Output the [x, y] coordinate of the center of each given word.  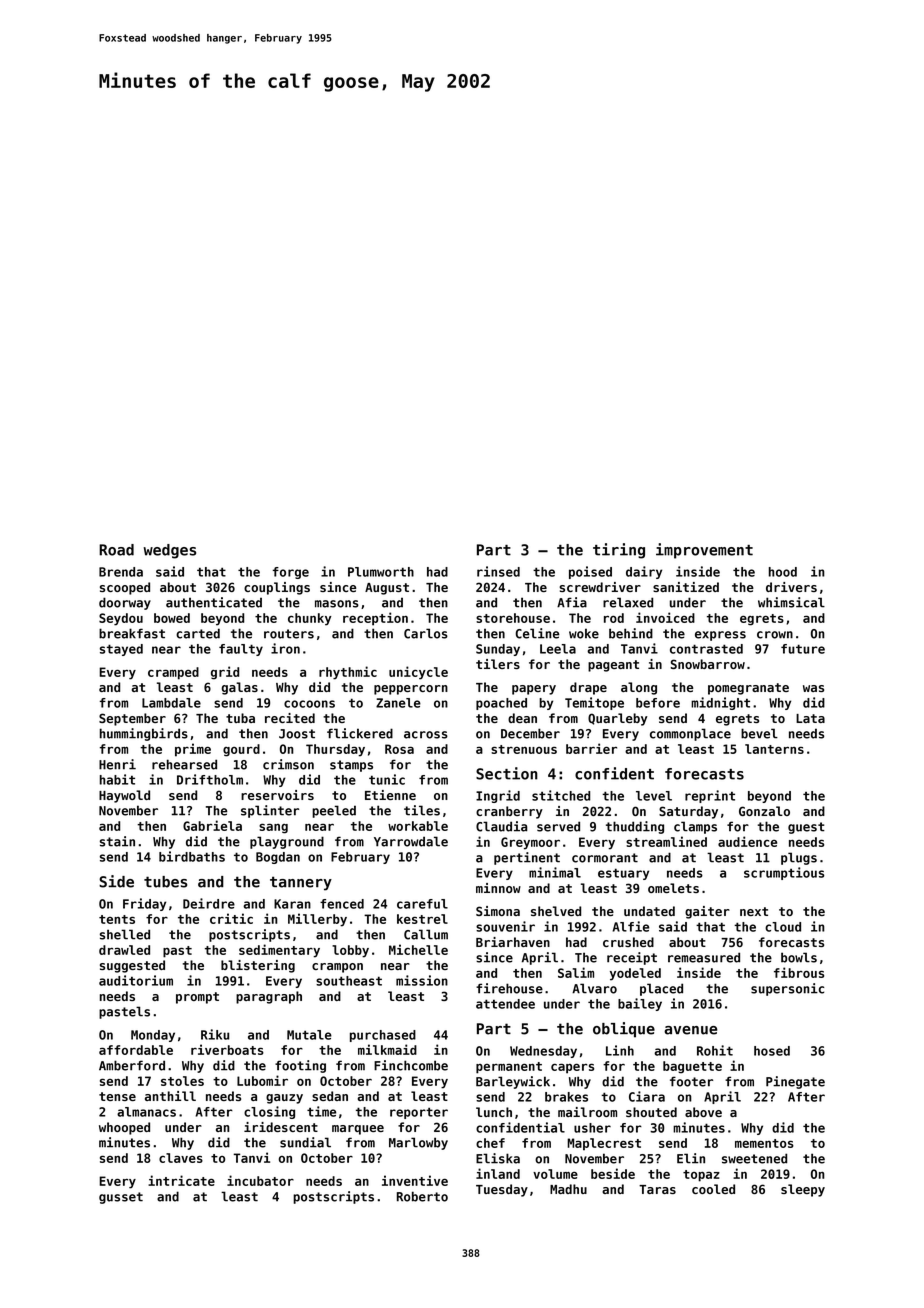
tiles [422, 810]
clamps [695, 827]
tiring [619, 551]
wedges [170, 551]
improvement [704, 551]
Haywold [124, 796]
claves [181, 1158]
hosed [772, 1051]
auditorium [136, 980]
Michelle [418, 949]
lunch [494, 1112]
